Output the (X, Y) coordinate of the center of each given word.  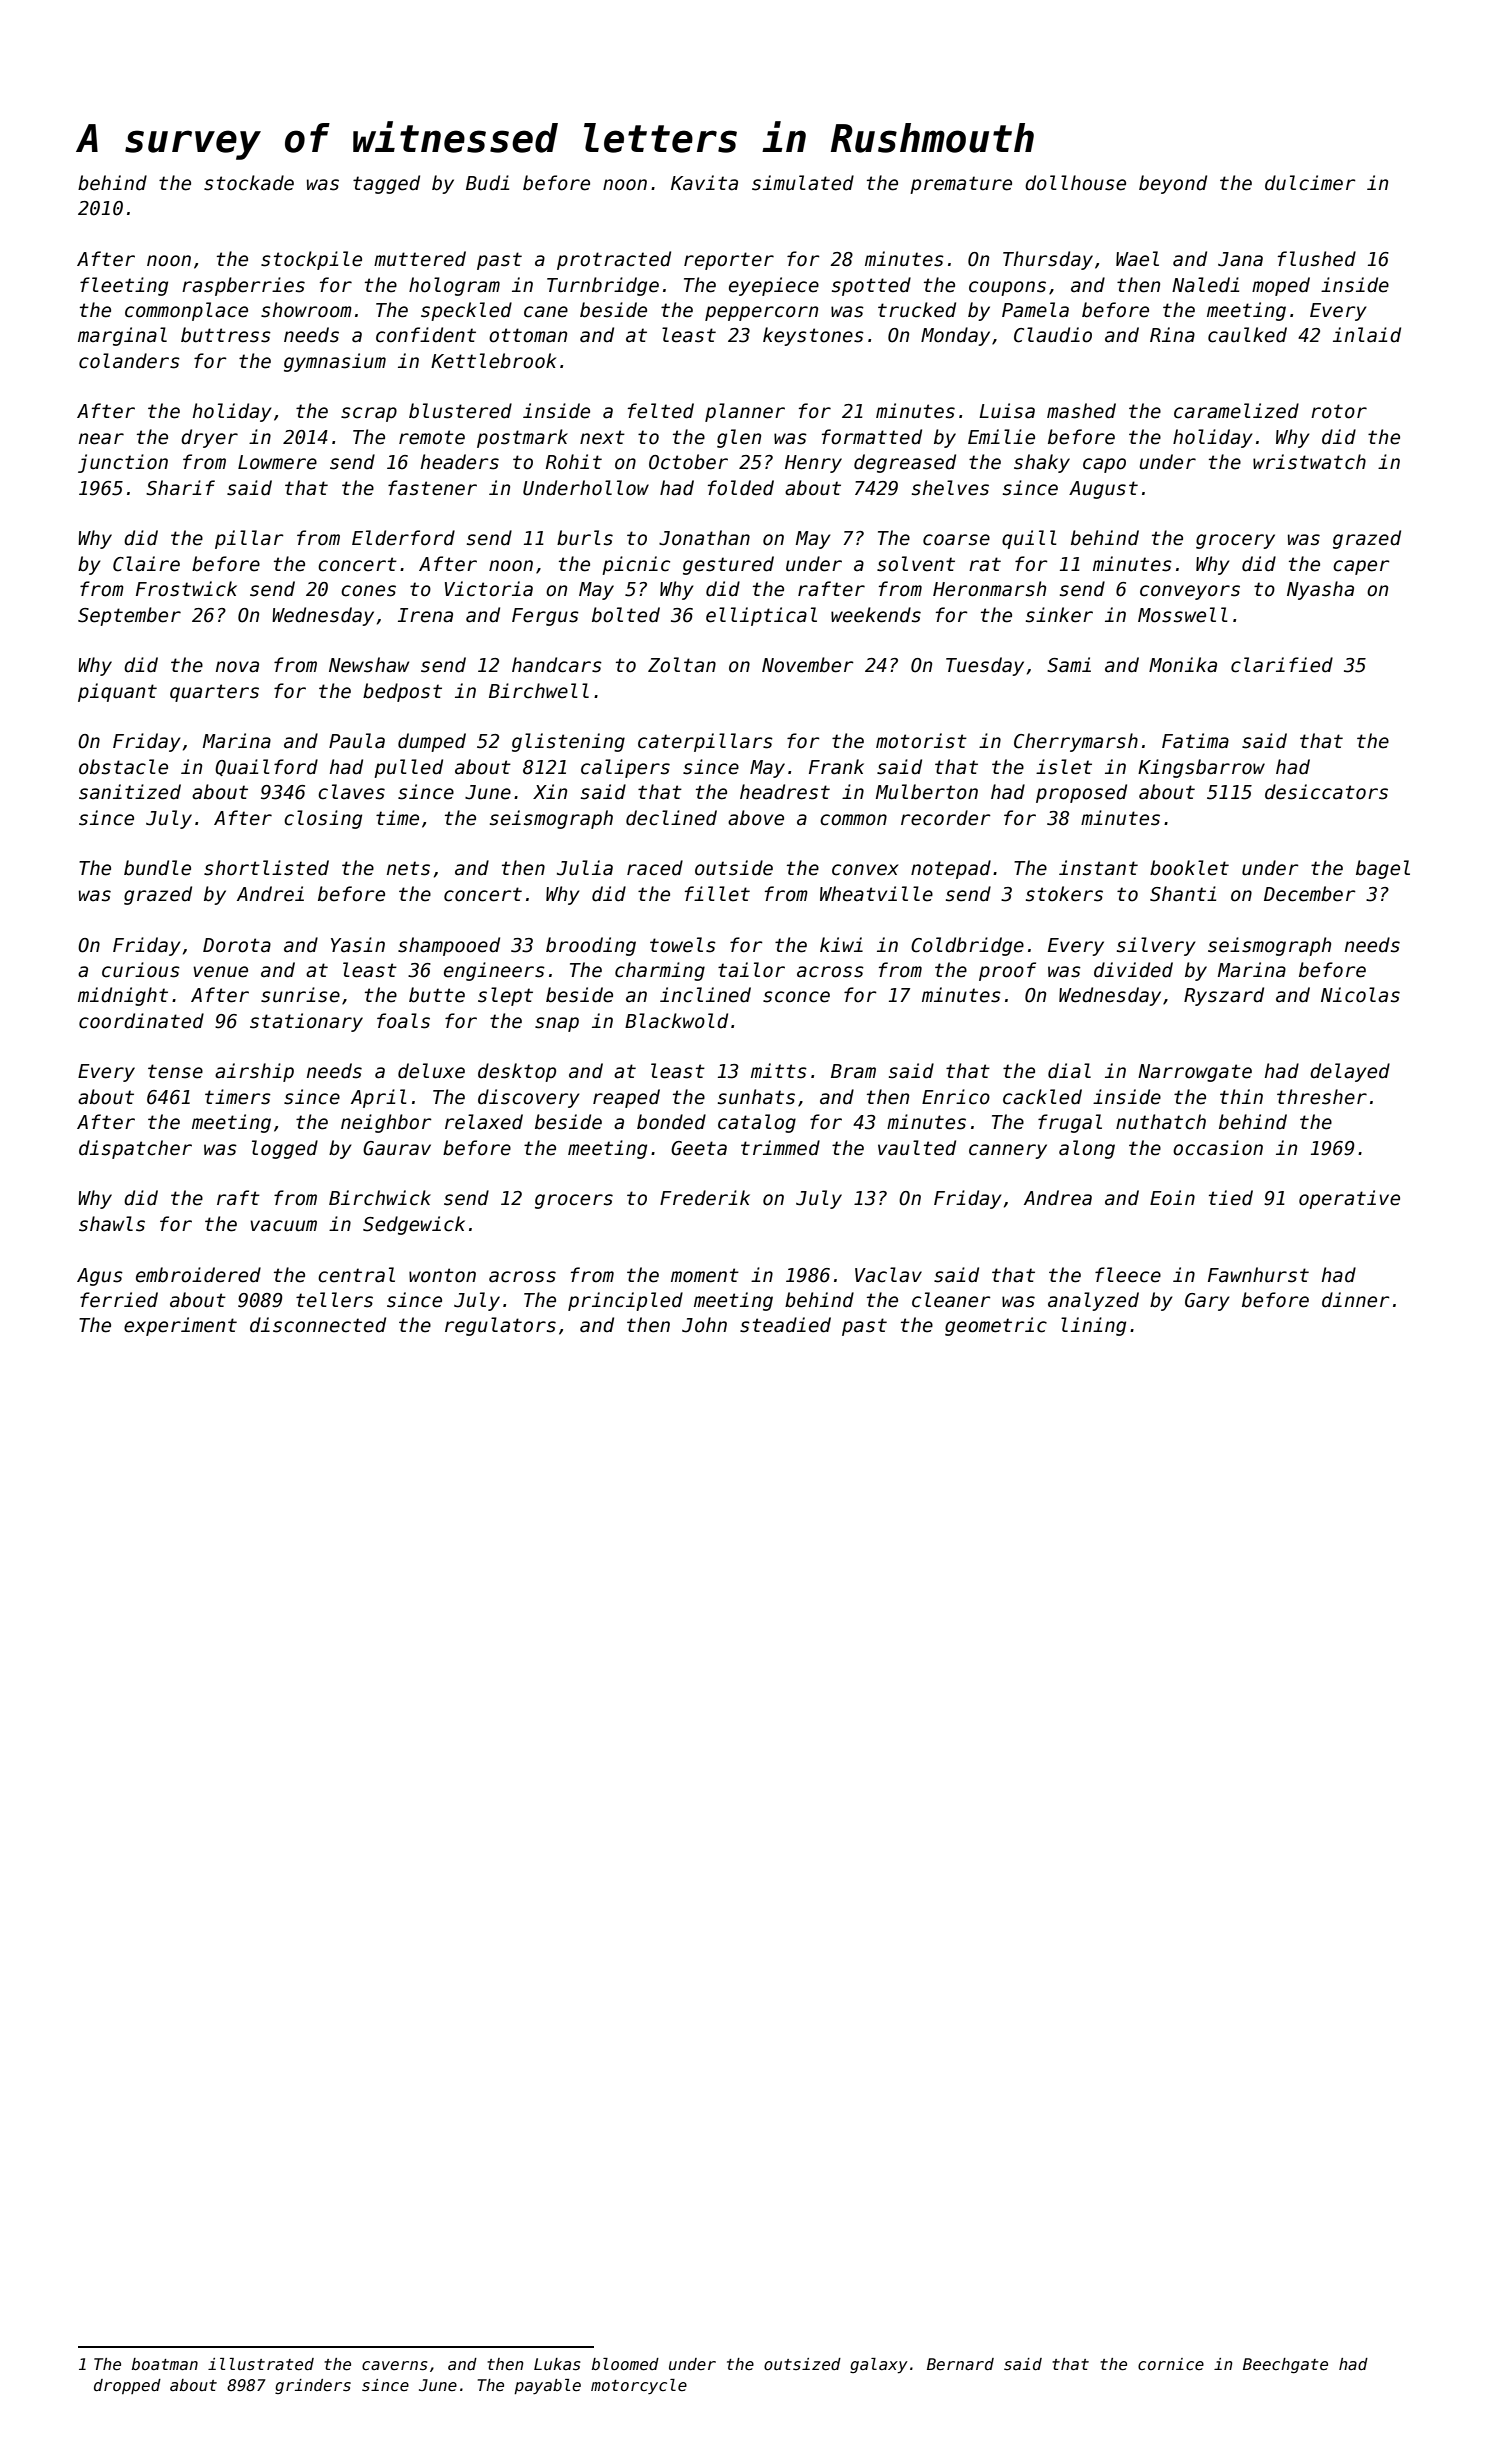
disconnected (318, 1325)
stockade (249, 183)
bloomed (625, 2364)
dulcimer (1310, 183)
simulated (803, 183)
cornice (1171, 2364)
